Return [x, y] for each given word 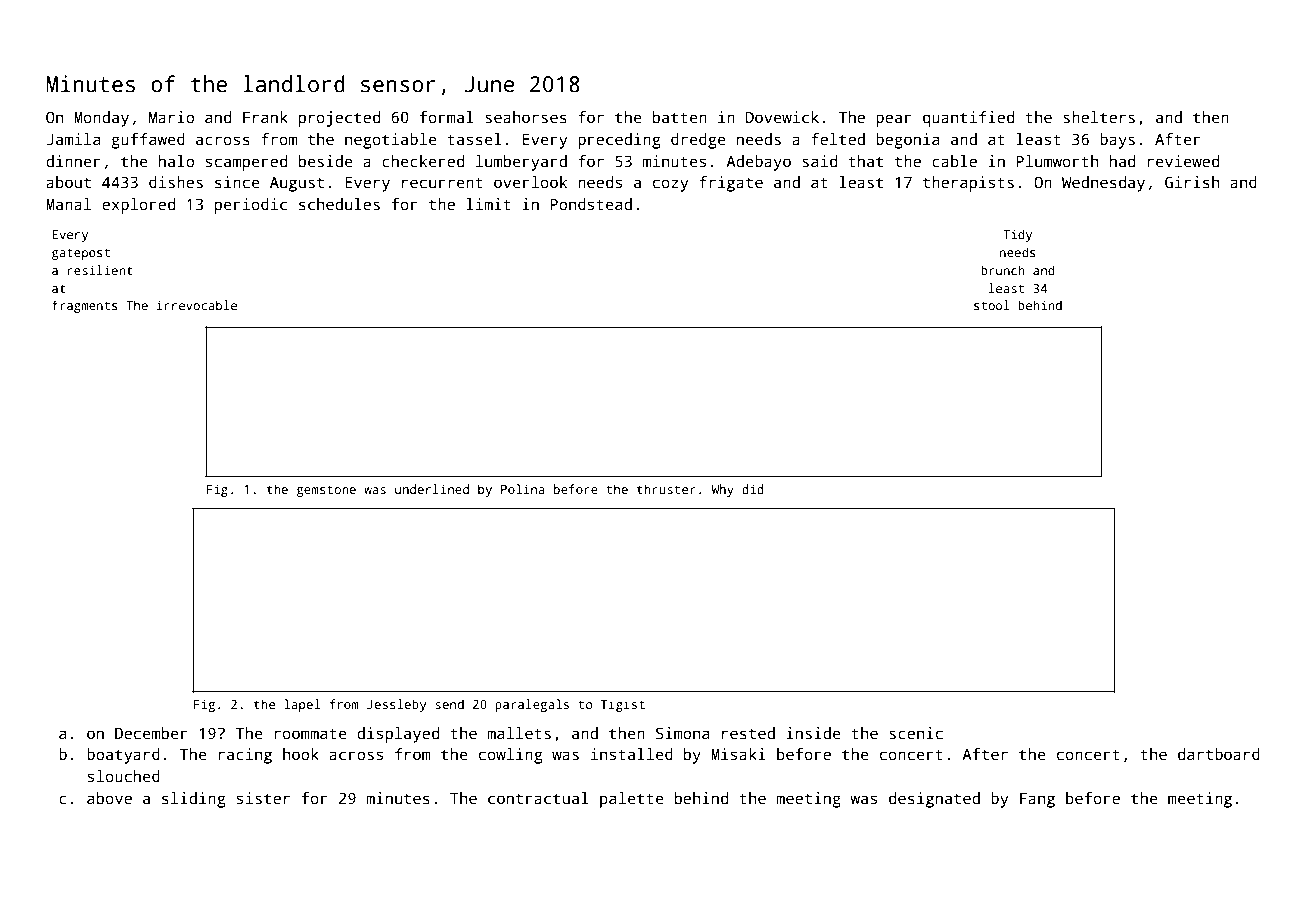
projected [339, 119]
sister [263, 798]
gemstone [326, 491]
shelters [1099, 117]
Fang [1037, 800]
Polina [523, 489]
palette [632, 800]
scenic [916, 733]
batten [680, 117]
